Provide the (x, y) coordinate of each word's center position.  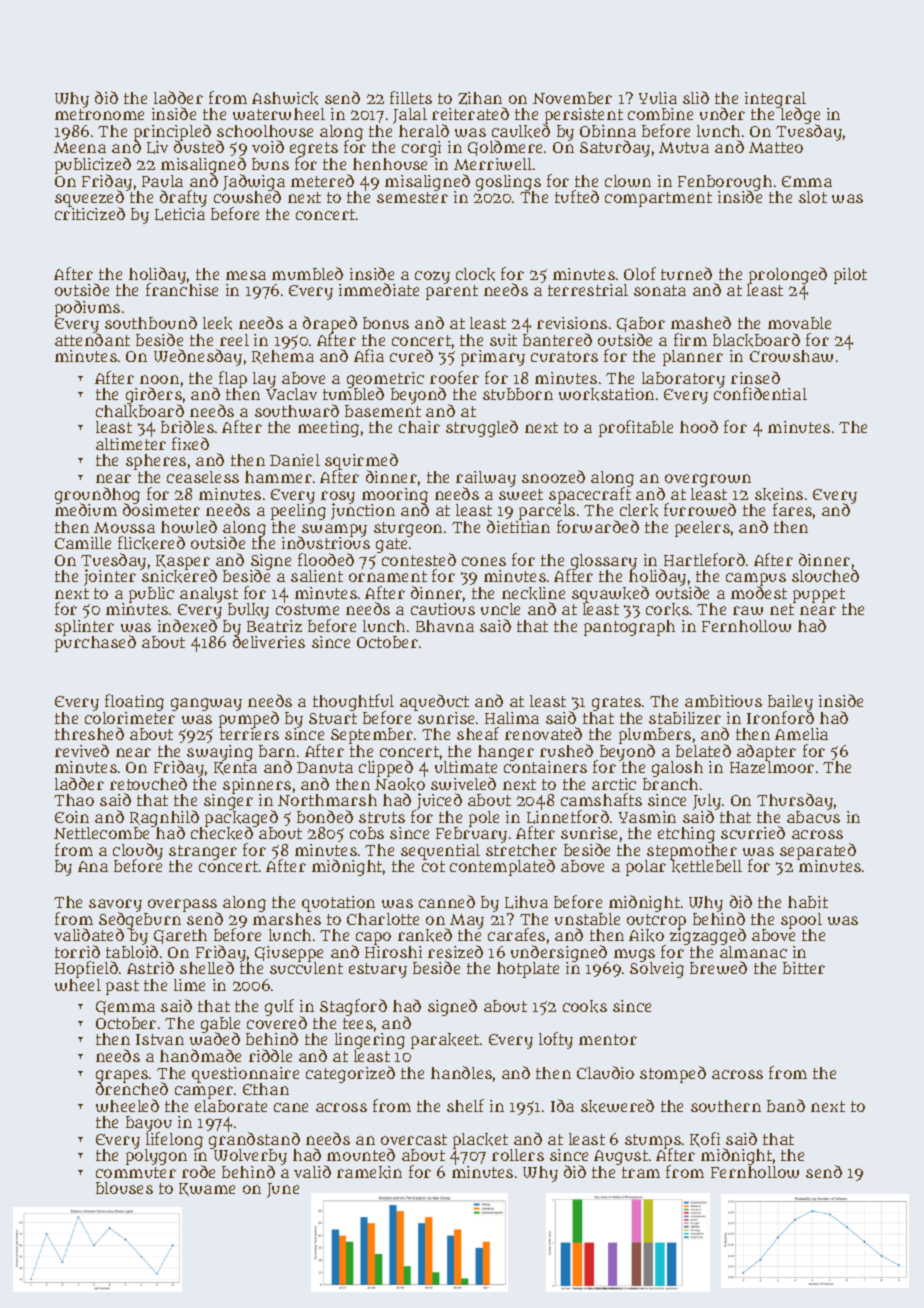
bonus (386, 323)
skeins (779, 494)
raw (748, 610)
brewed (718, 967)
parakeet (445, 1041)
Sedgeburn (140, 921)
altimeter (131, 444)
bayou (149, 1124)
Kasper (183, 562)
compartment (658, 199)
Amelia (801, 734)
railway (486, 479)
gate (391, 545)
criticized (90, 213)
